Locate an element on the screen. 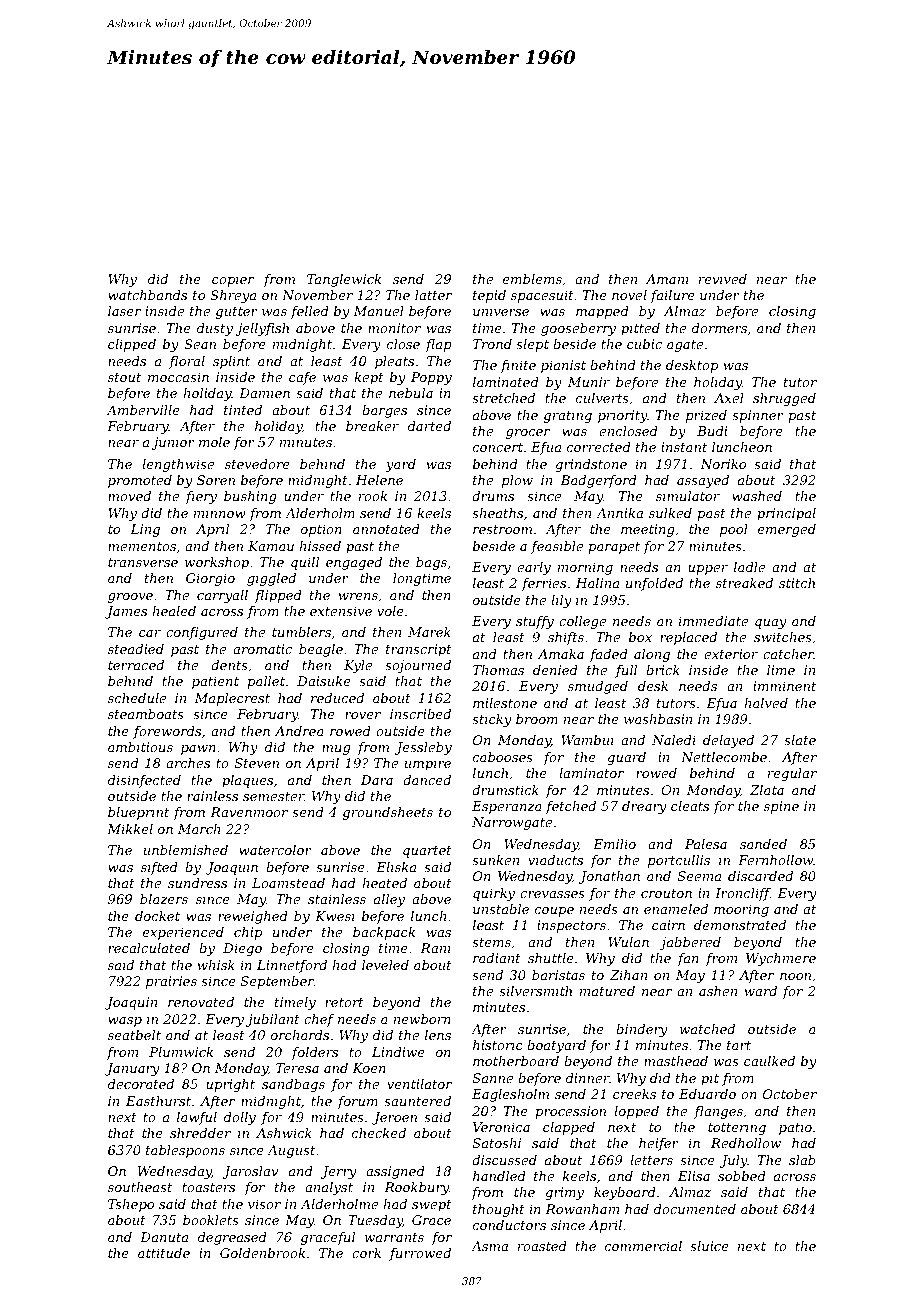 The height and width of the screenshot is (1308, 924). swept is located at coordinates (432, 1206).
